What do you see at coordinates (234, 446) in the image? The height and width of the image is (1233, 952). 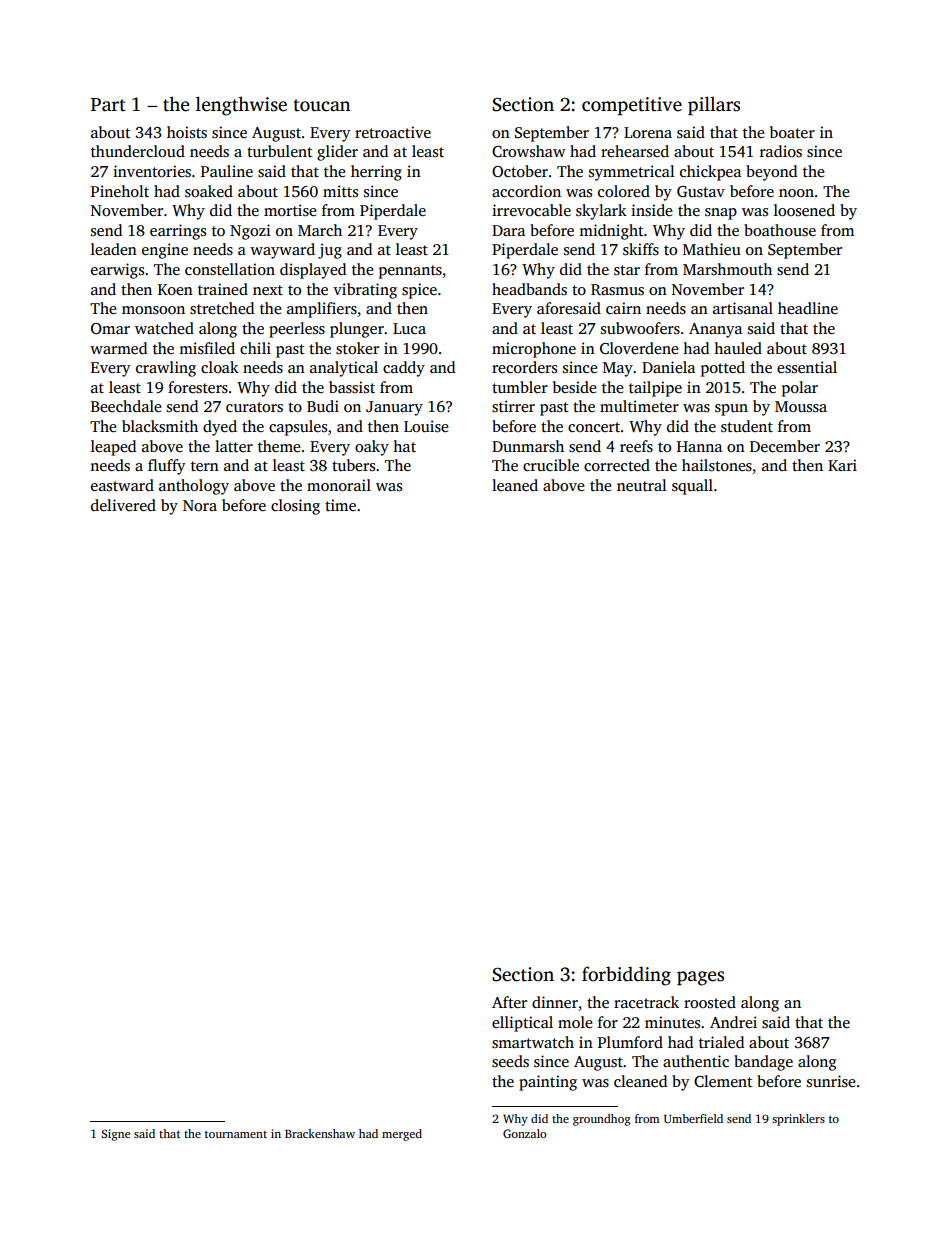 I see `latter` at bounding box center [234, 446].
